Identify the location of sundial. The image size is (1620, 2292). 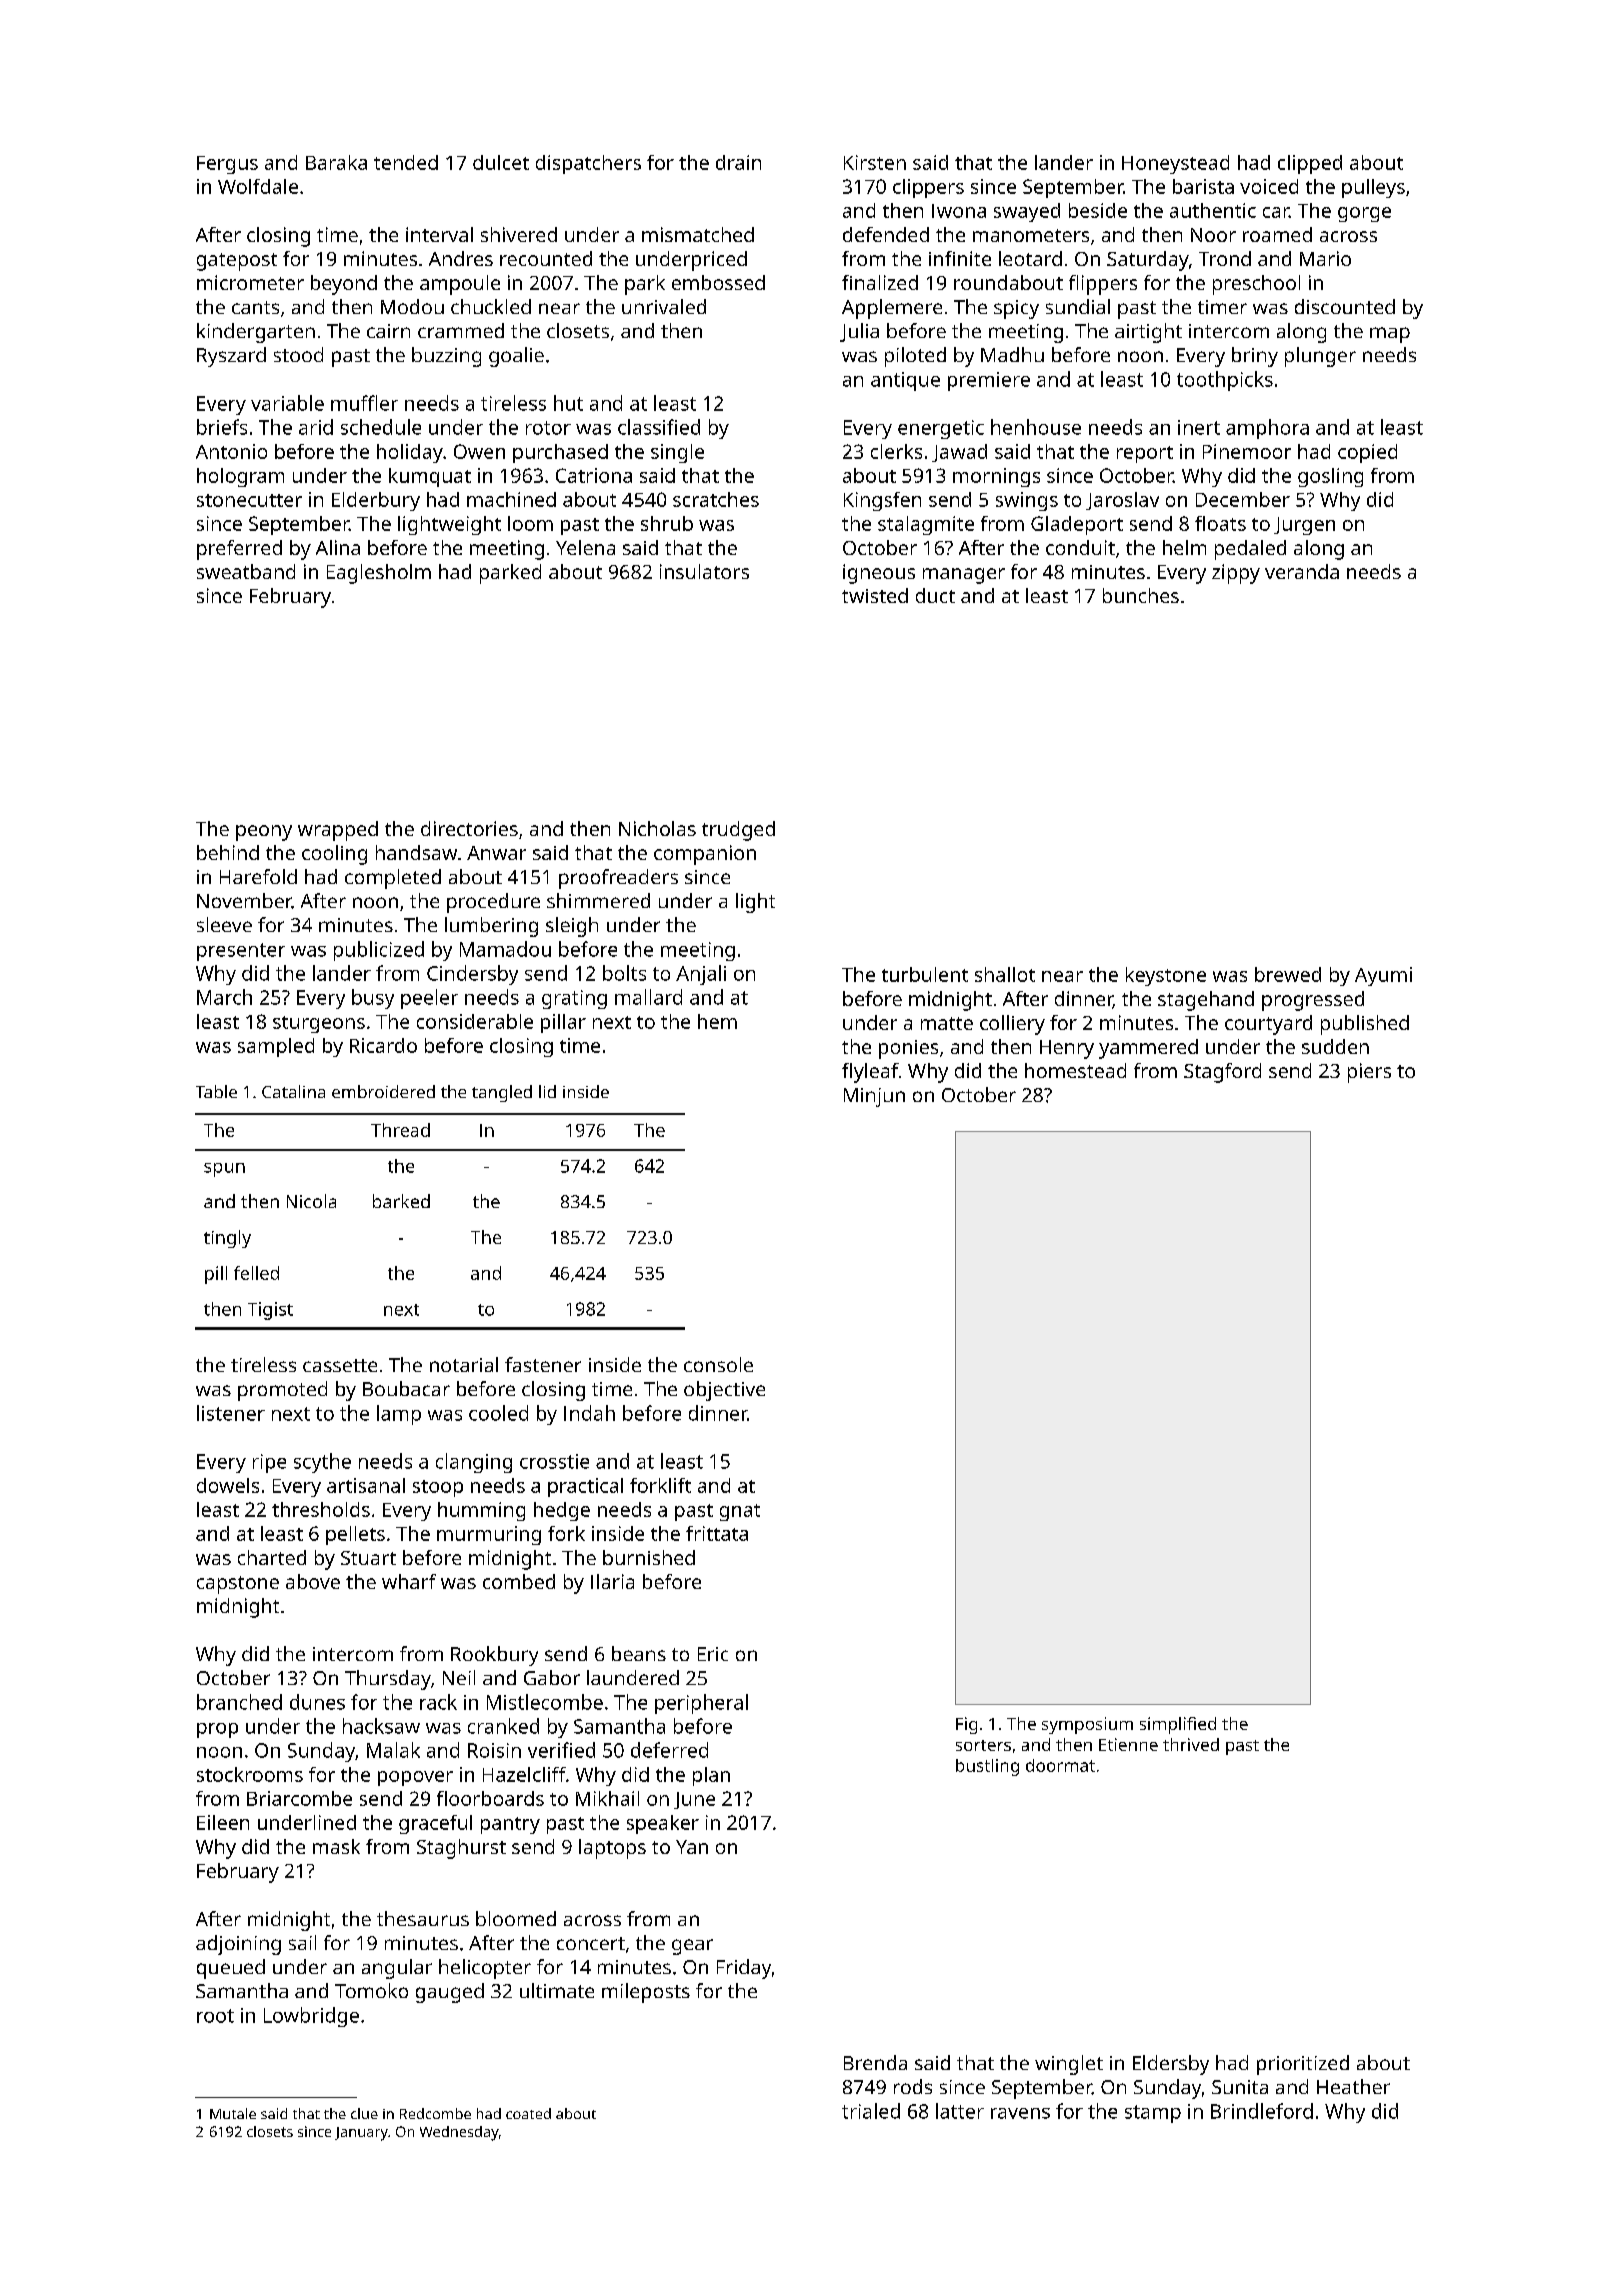
(1078, 306).
